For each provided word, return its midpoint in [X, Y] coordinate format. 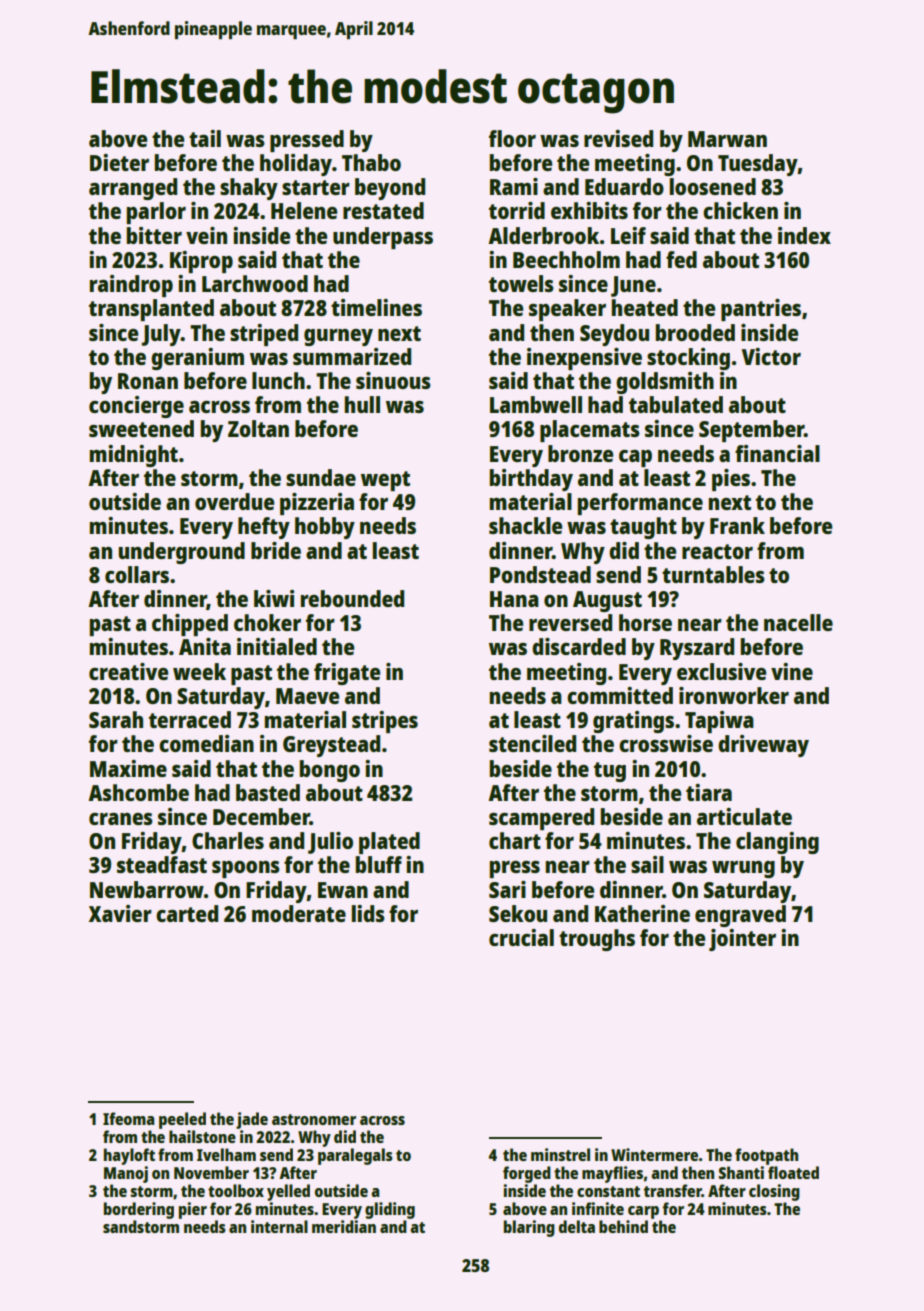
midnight [134, 456]
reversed [570, 622]
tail [205, 138]
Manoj [126, 1174]
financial [777, 453]
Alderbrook [543, 235]
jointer [742, 940]
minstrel [560, 1154]
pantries [761, 310]
